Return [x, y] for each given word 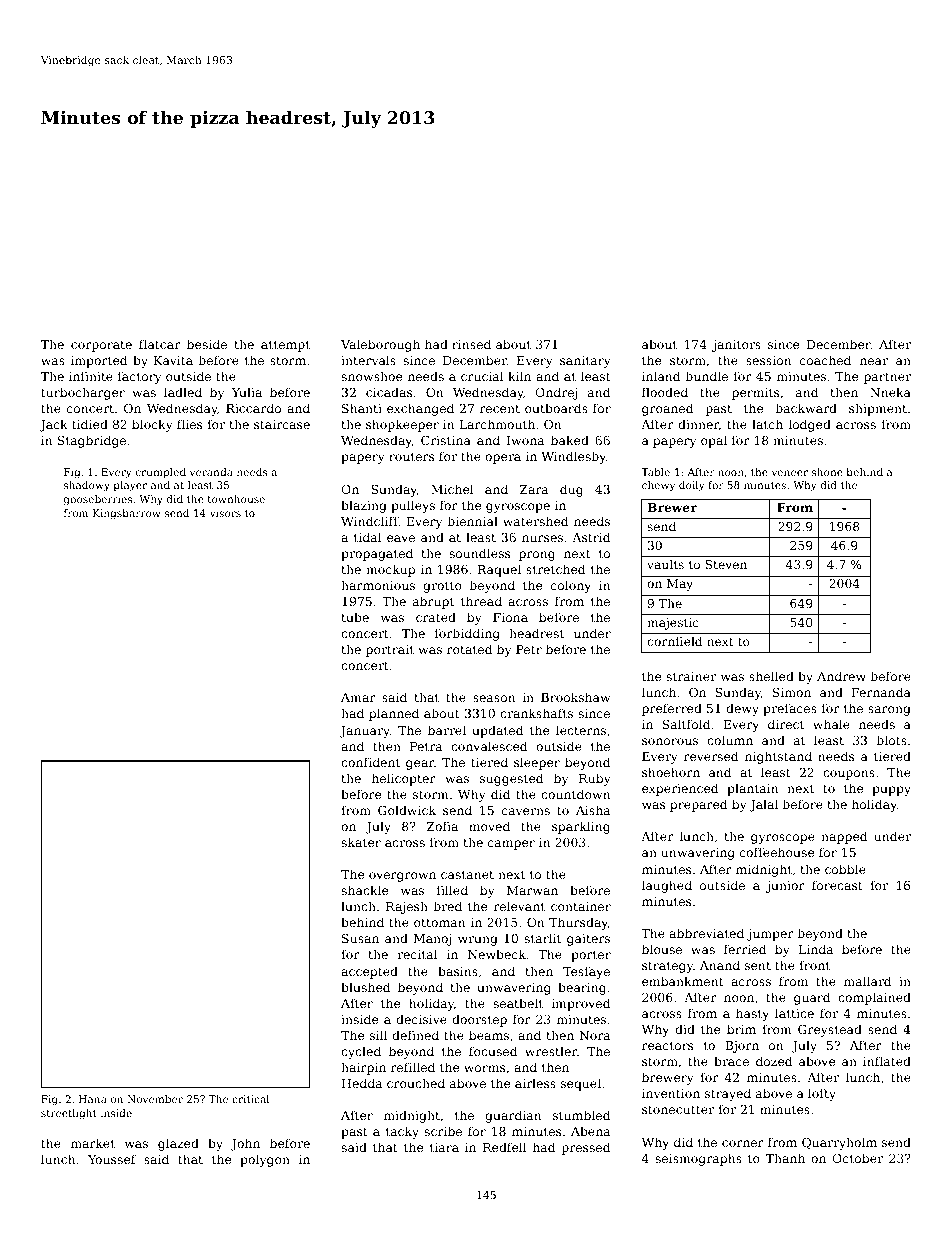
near [874, 361]
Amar [358, 697]
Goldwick [407, 810]
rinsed [471, 344]
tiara [444, 1147]
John [245, 1144]
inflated [887, 1061]
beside [207, 344]
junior [785, 887]
